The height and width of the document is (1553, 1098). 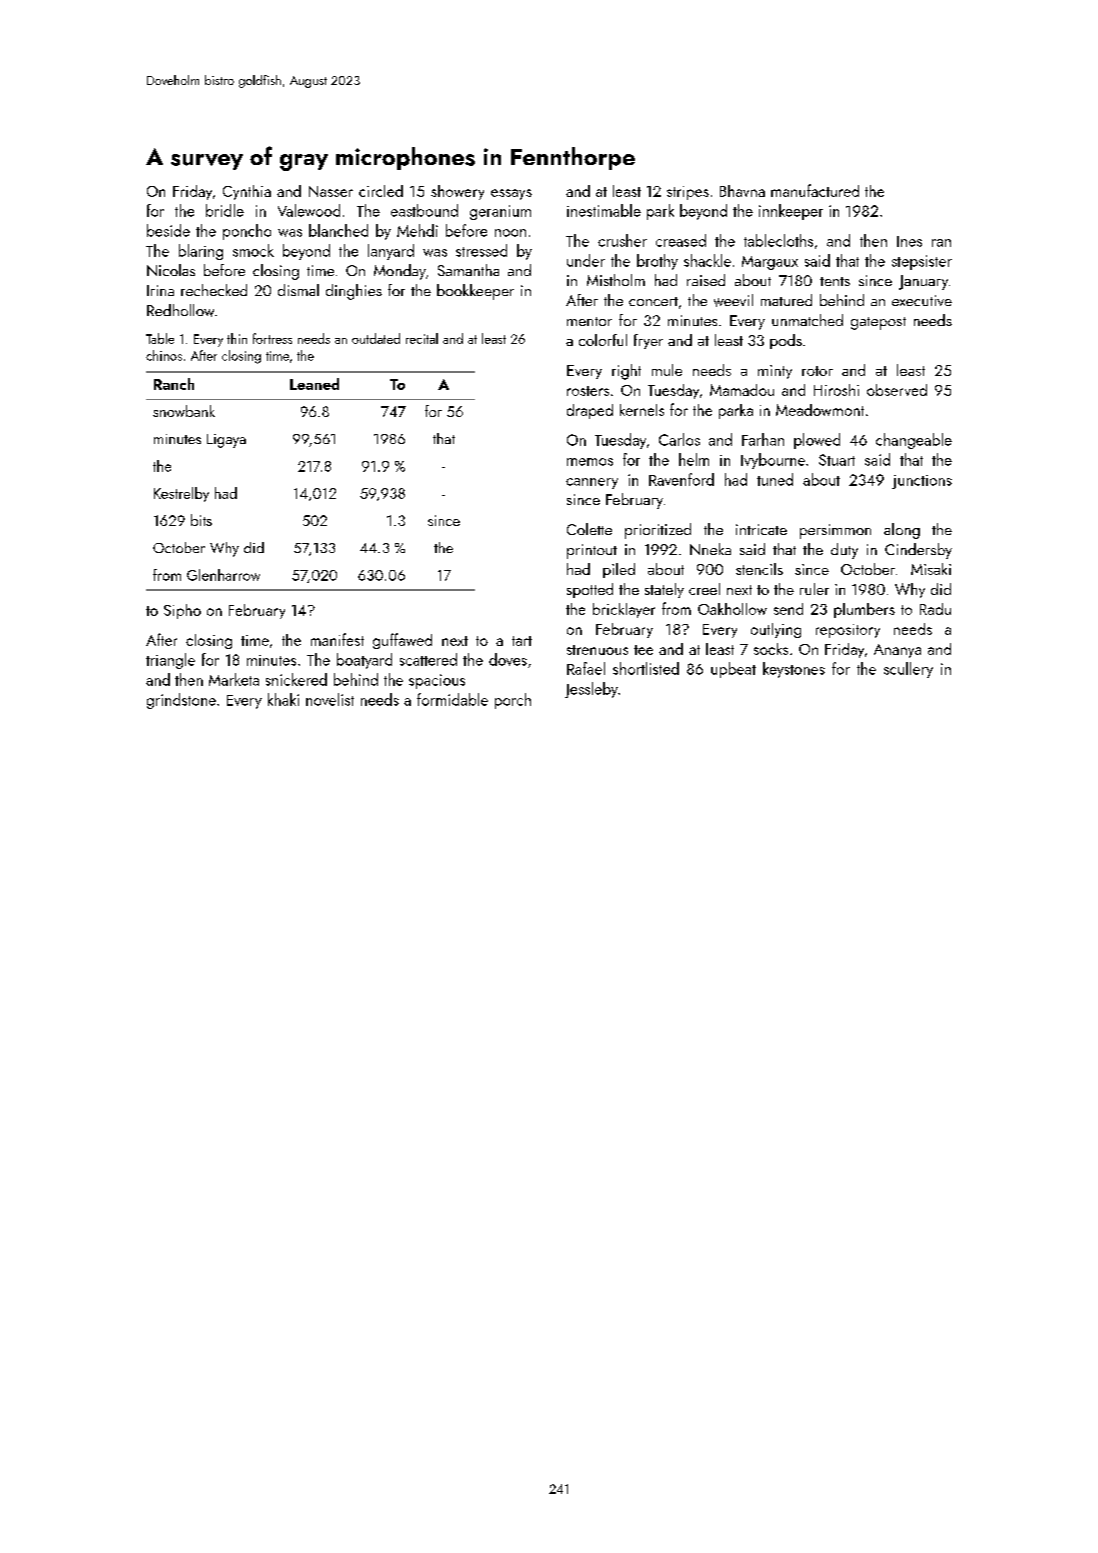 What do you see at coordinates (309, 210) in the document?
I see `Valewood` at bounding box center [309, 210].
